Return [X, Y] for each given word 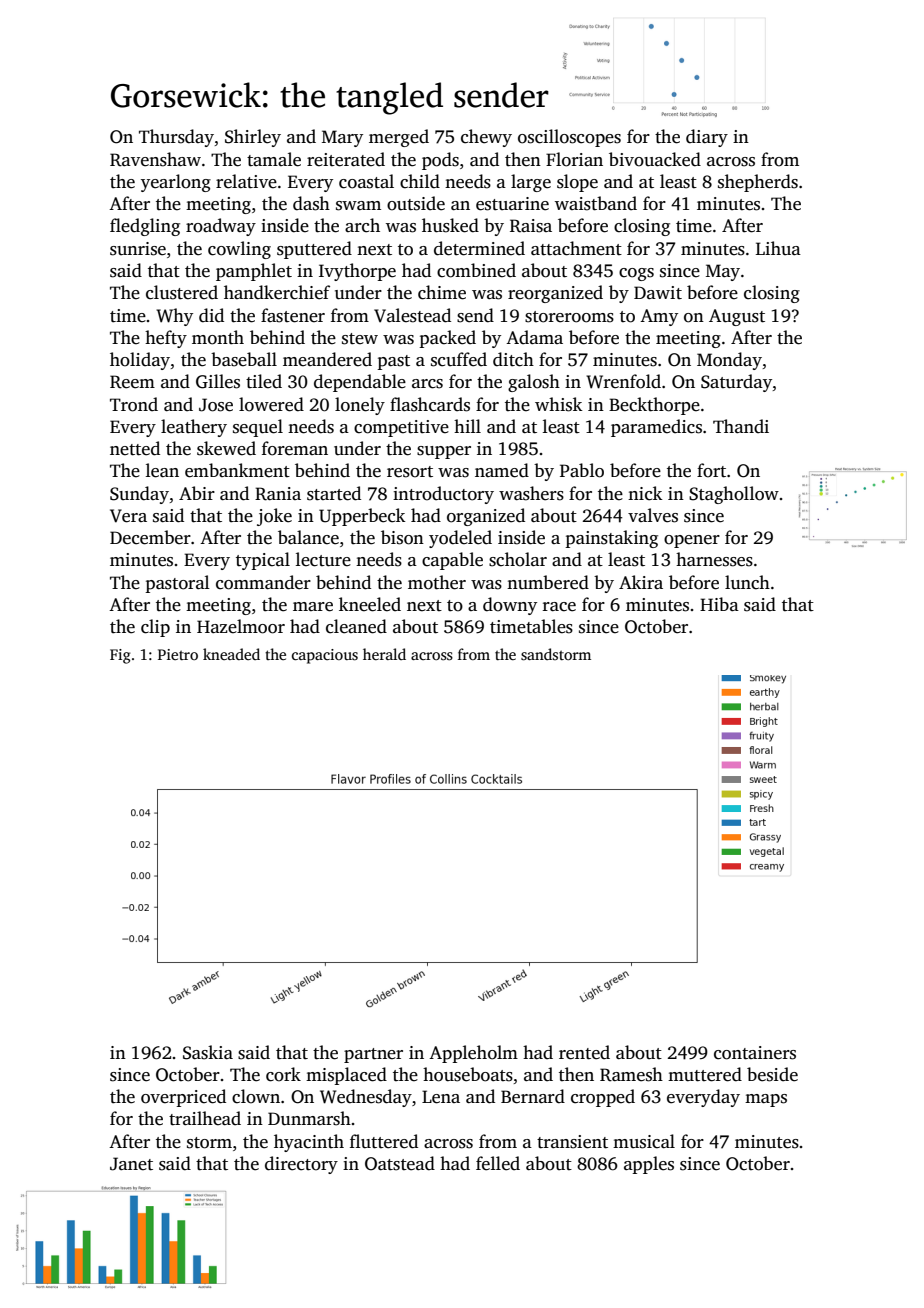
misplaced [346, 1076]
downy [510, 606]
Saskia [208, 1052]
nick [645, 493]
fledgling [145, 227]
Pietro [178, 654]
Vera [128, 516]
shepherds [758, 183]
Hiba [719, 604]
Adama [534, 337]
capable [452, 561]
